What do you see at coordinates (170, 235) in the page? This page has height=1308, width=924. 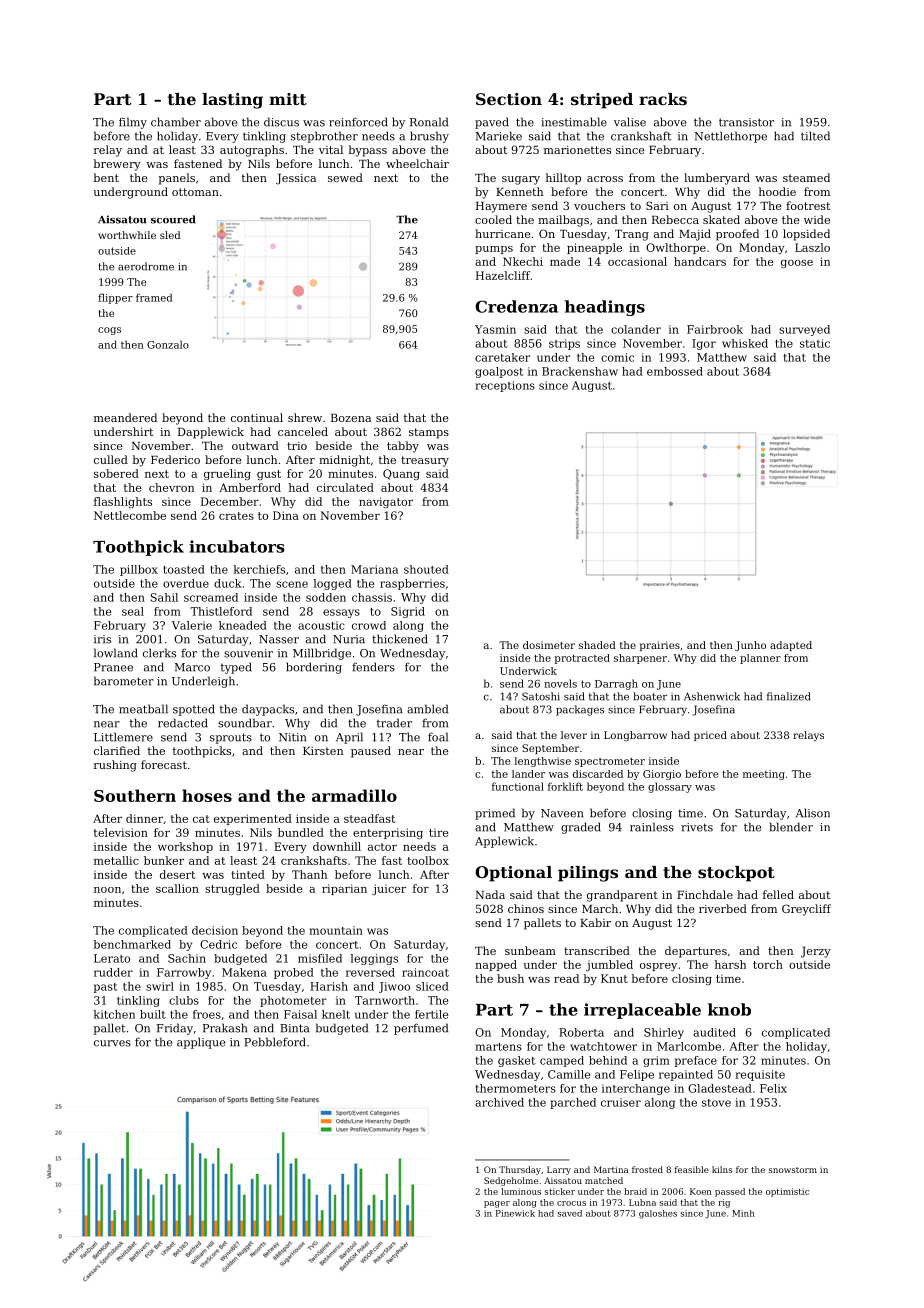 I see `sled` at bounding box center [170, 235].
